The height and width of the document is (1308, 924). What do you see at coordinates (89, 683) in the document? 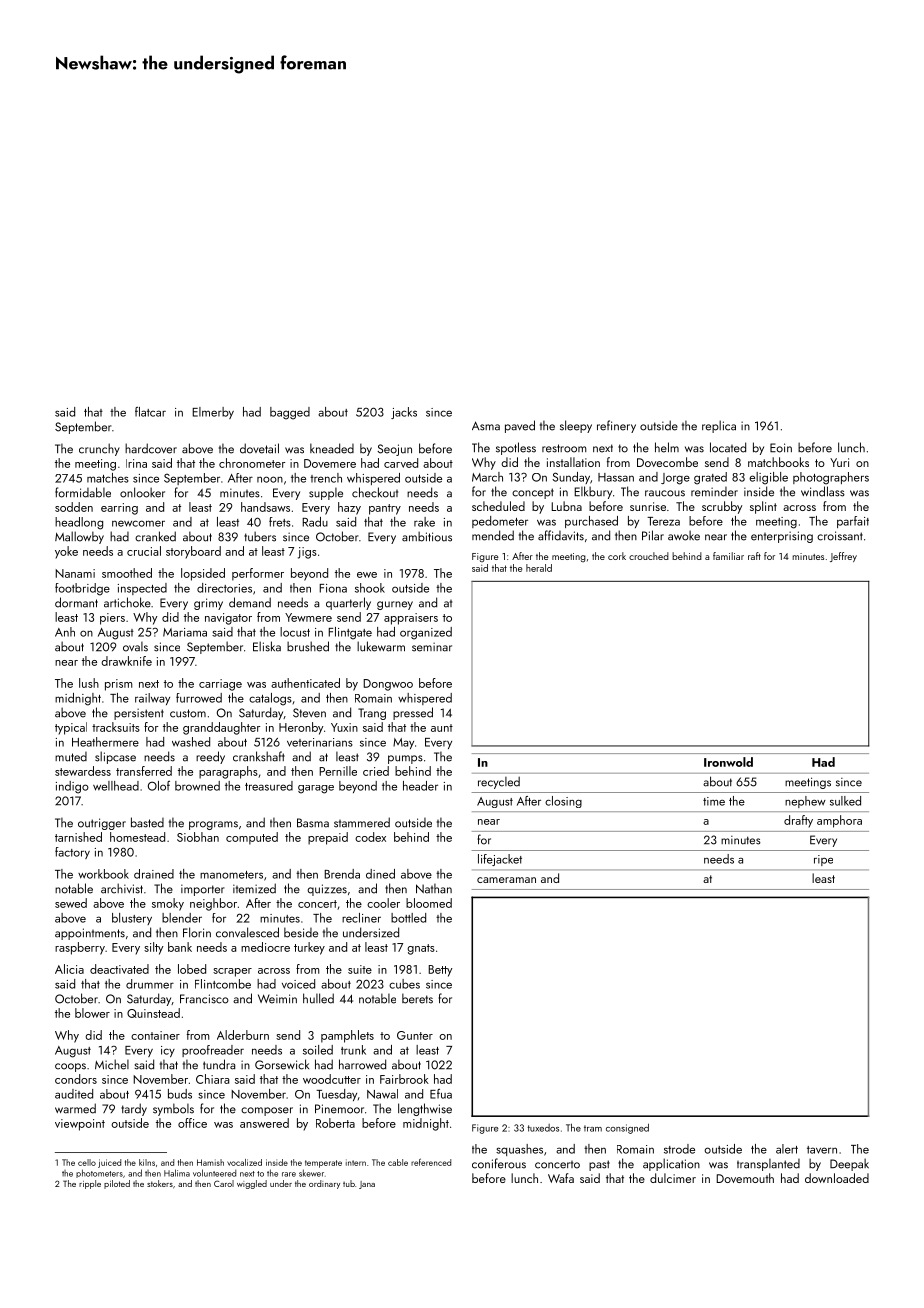
I see `lush` at bounding box center [89, 683].
